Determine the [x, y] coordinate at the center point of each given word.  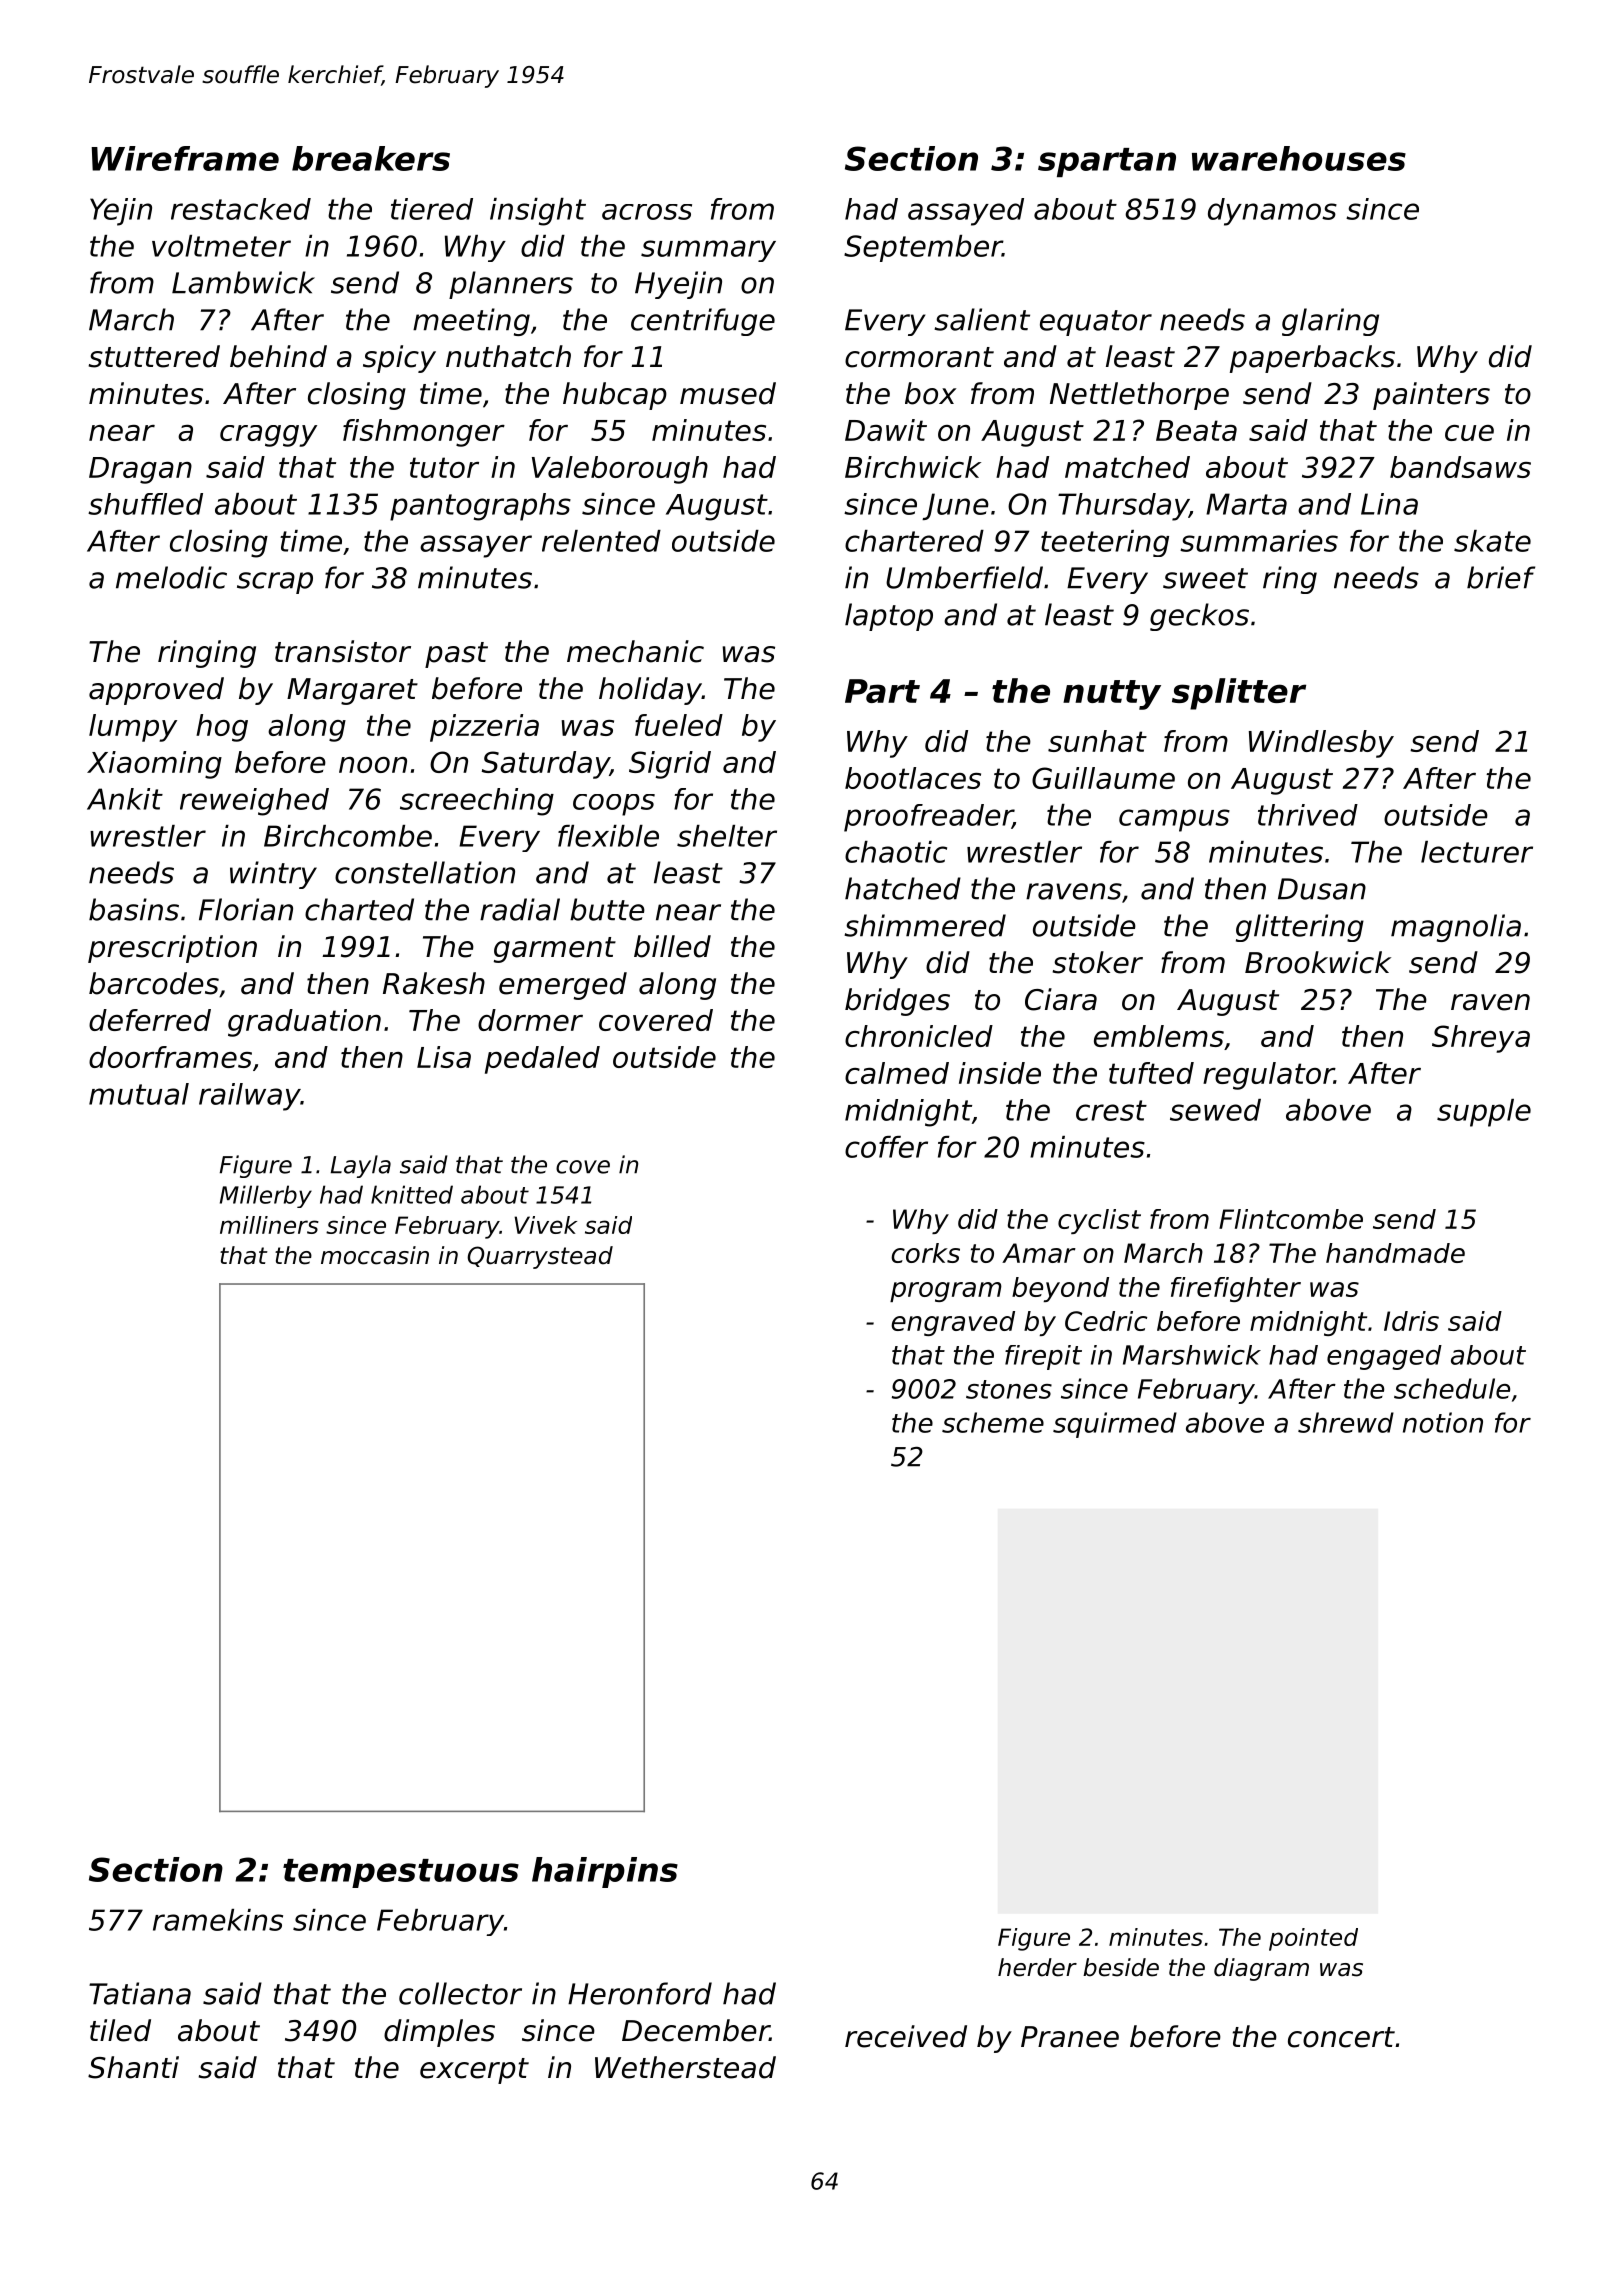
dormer [530, 1020]
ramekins [218, 1920]
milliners [269, 1225]
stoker [1097, 962]
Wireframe [185, 158]
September [923, 248]
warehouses [1299, 158]
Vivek [545, 1225]
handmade [1395, 1253]
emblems [1159, 1036]
